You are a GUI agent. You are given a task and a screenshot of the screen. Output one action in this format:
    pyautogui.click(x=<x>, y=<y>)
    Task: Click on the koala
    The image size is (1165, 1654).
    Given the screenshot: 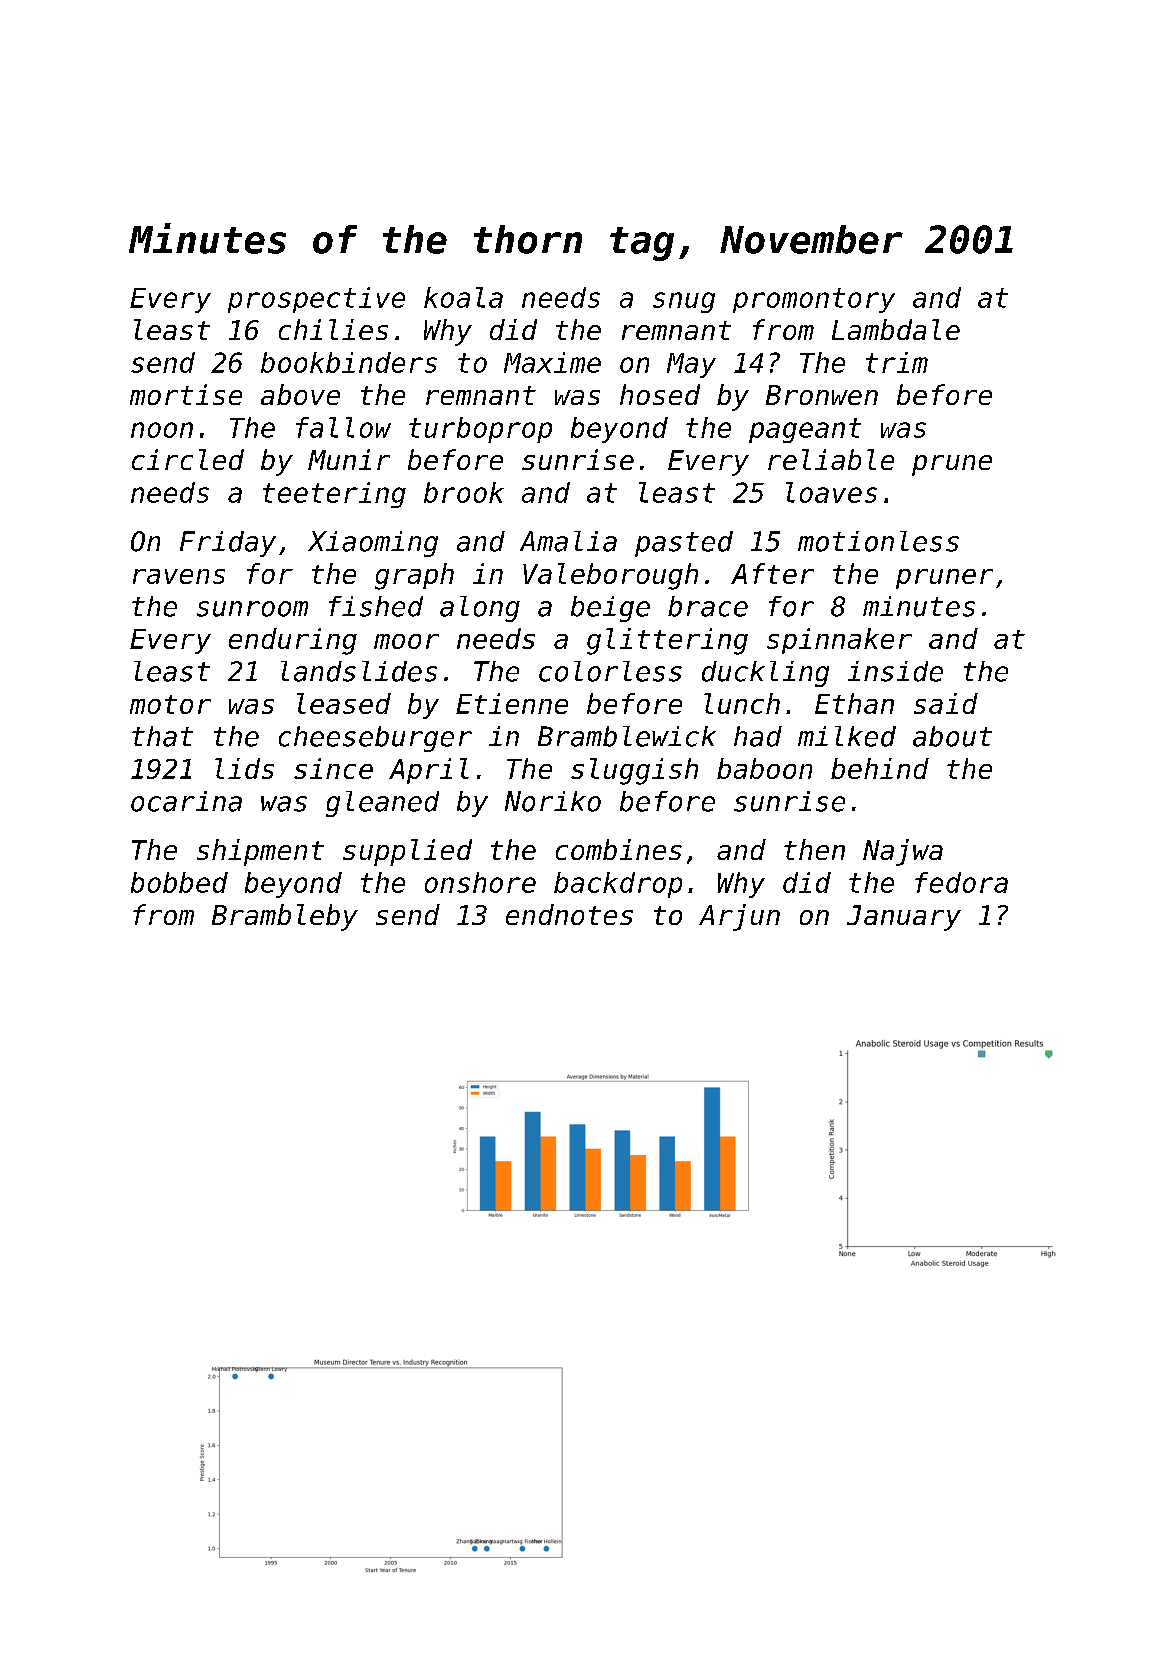 What is the action you would take?
    pyautogui.click(x=463, y=297)
